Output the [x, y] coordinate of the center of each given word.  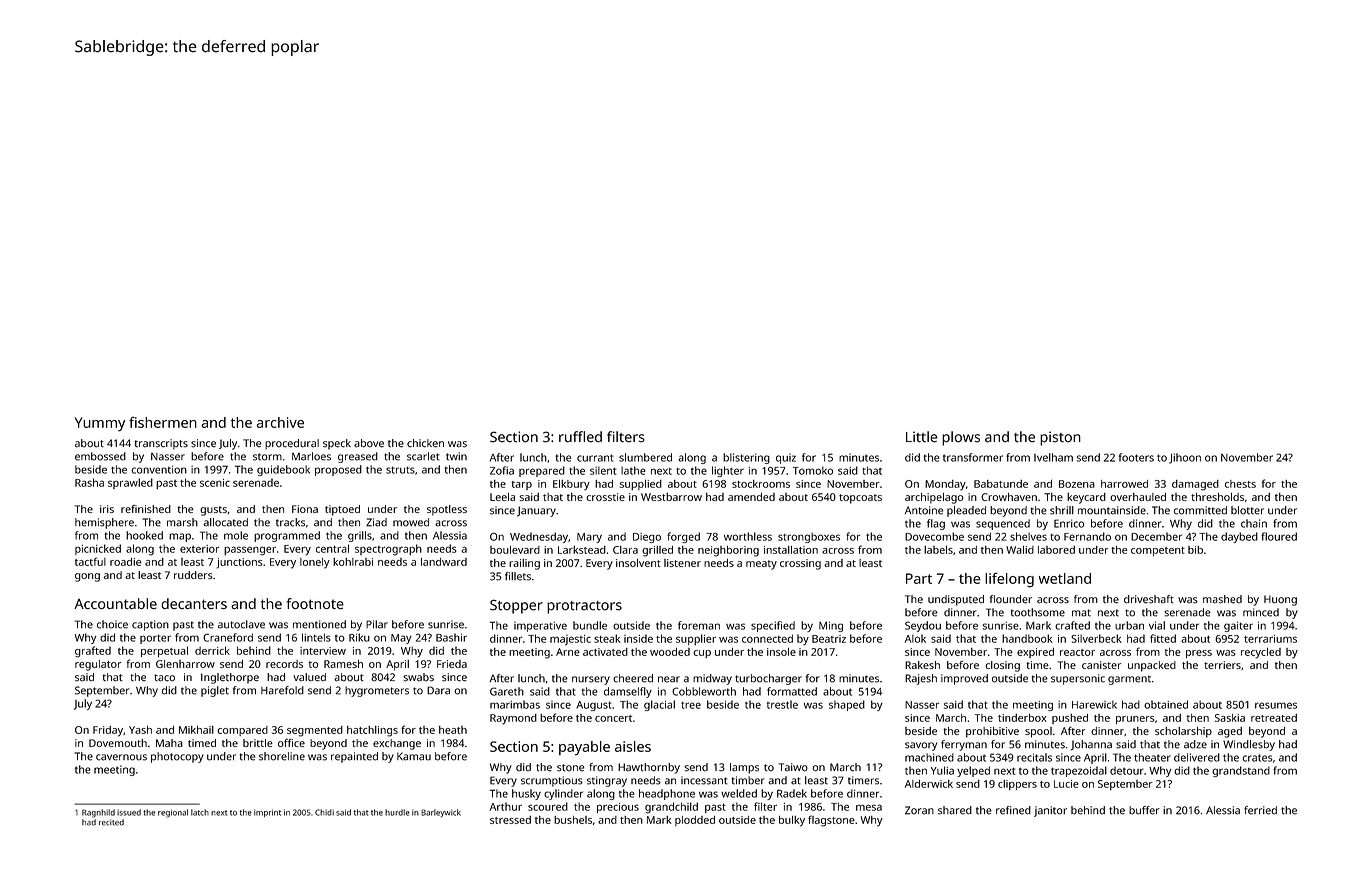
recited [111, 822]
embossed [100, 456]
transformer [973, 457]
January [536, 511]
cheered [633, 678]
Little [922, 437]
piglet [215, 691]
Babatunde [1001, 484]
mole [236, 535]
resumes [1276, 705]
